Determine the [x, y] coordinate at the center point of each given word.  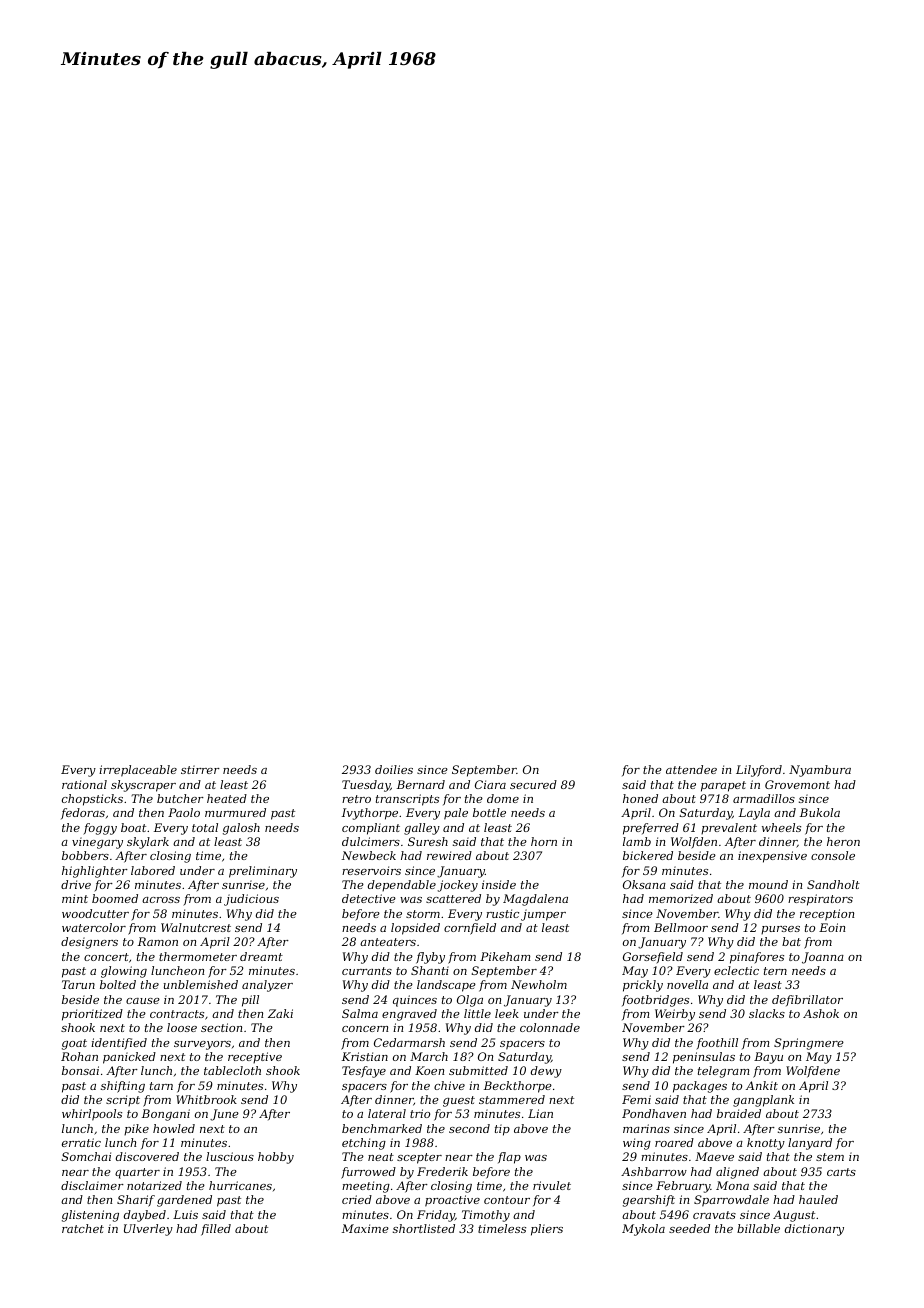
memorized [681, 898]
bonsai [80, 1070]
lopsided [415, 929]
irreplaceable [138, 771]
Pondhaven [654, 1113]
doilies [394, 769]
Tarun [78, 984]
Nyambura [820, 771]
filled [216, 1230]
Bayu [768, 1058]
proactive [452, 1201]
